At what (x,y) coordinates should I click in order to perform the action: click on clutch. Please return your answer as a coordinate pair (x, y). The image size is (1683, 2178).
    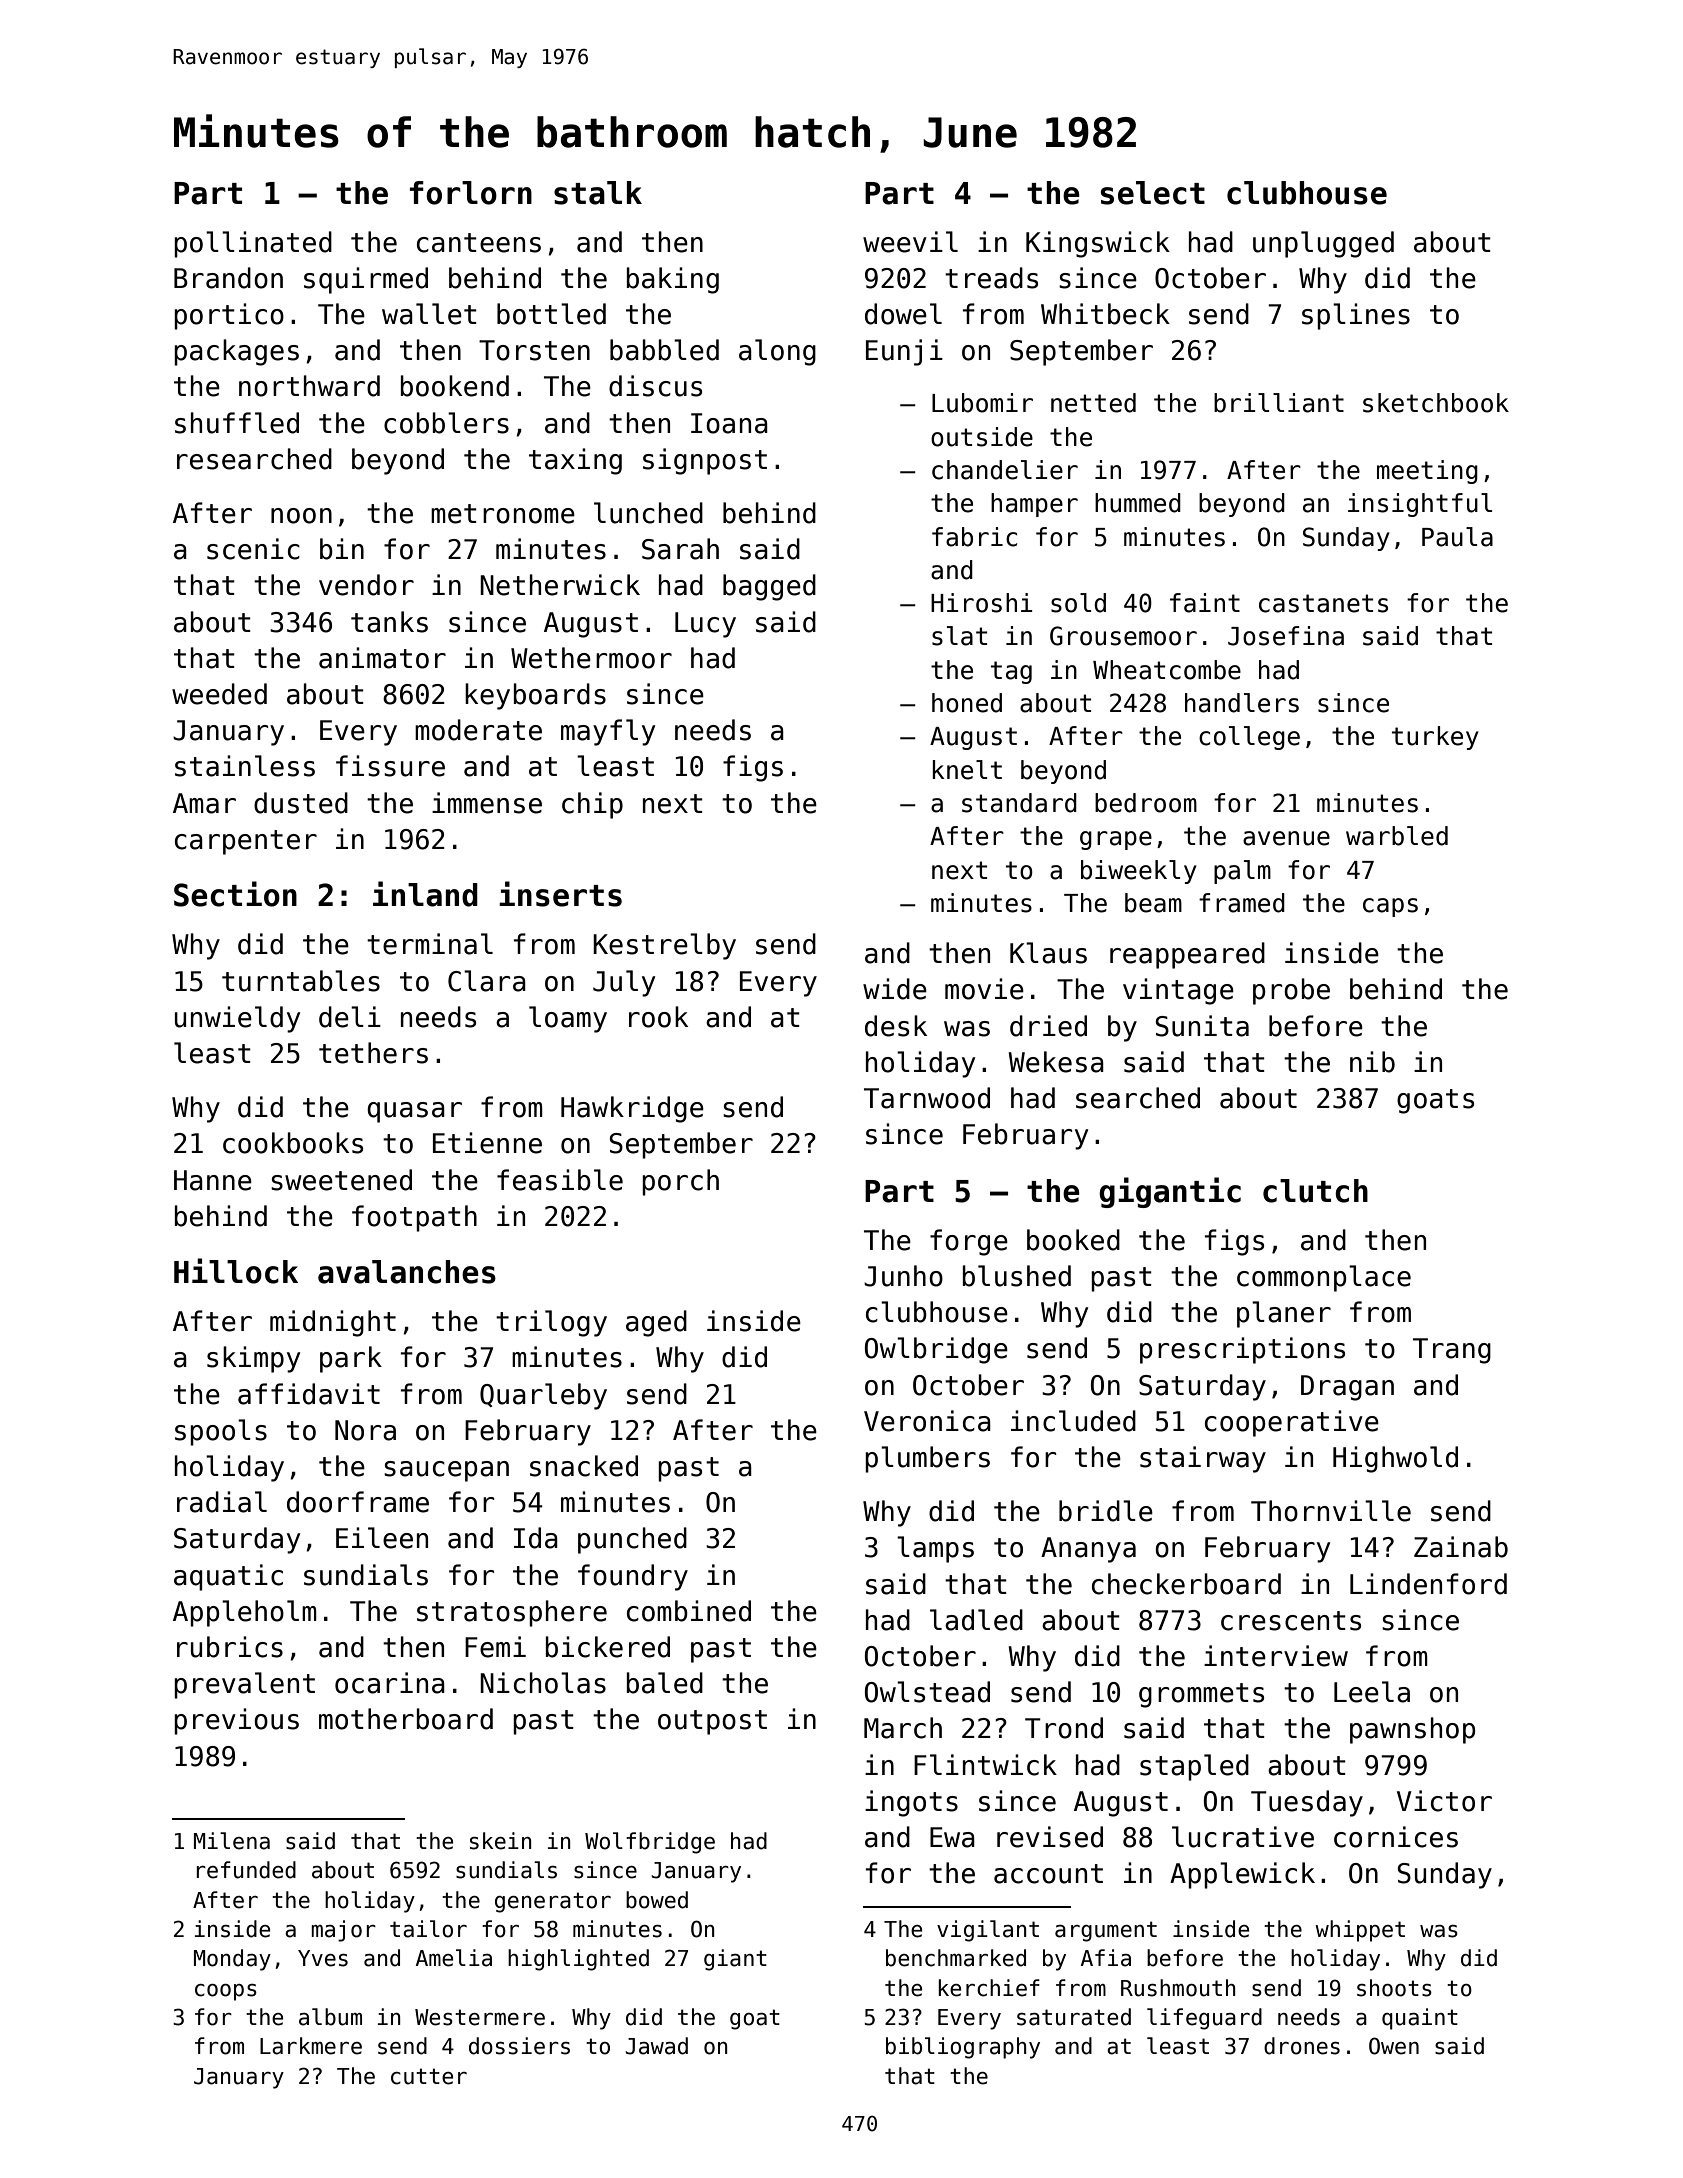
    Looking at the image, I should click on (1315, 1191).
